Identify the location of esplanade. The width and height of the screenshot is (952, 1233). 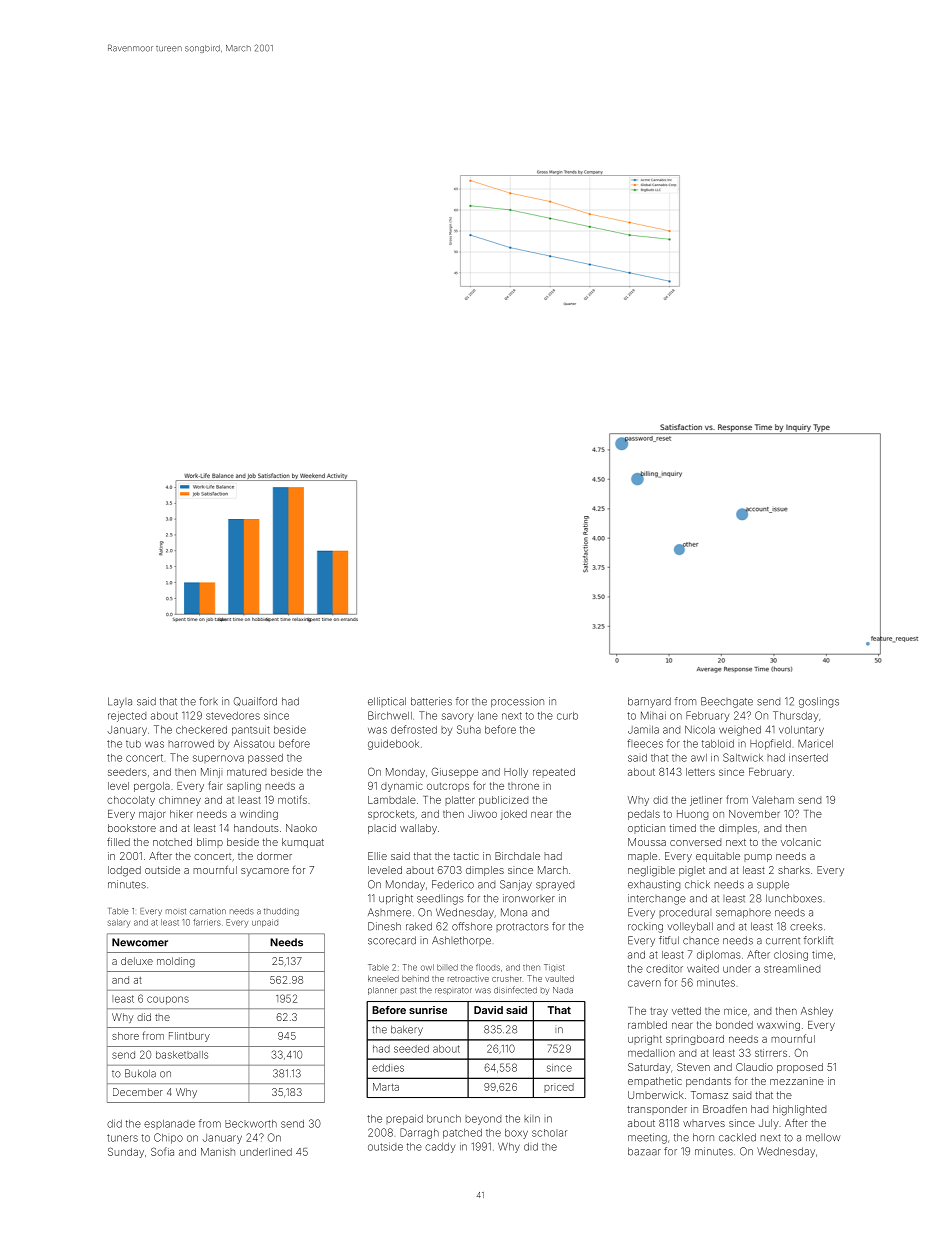
(169, 1124).
